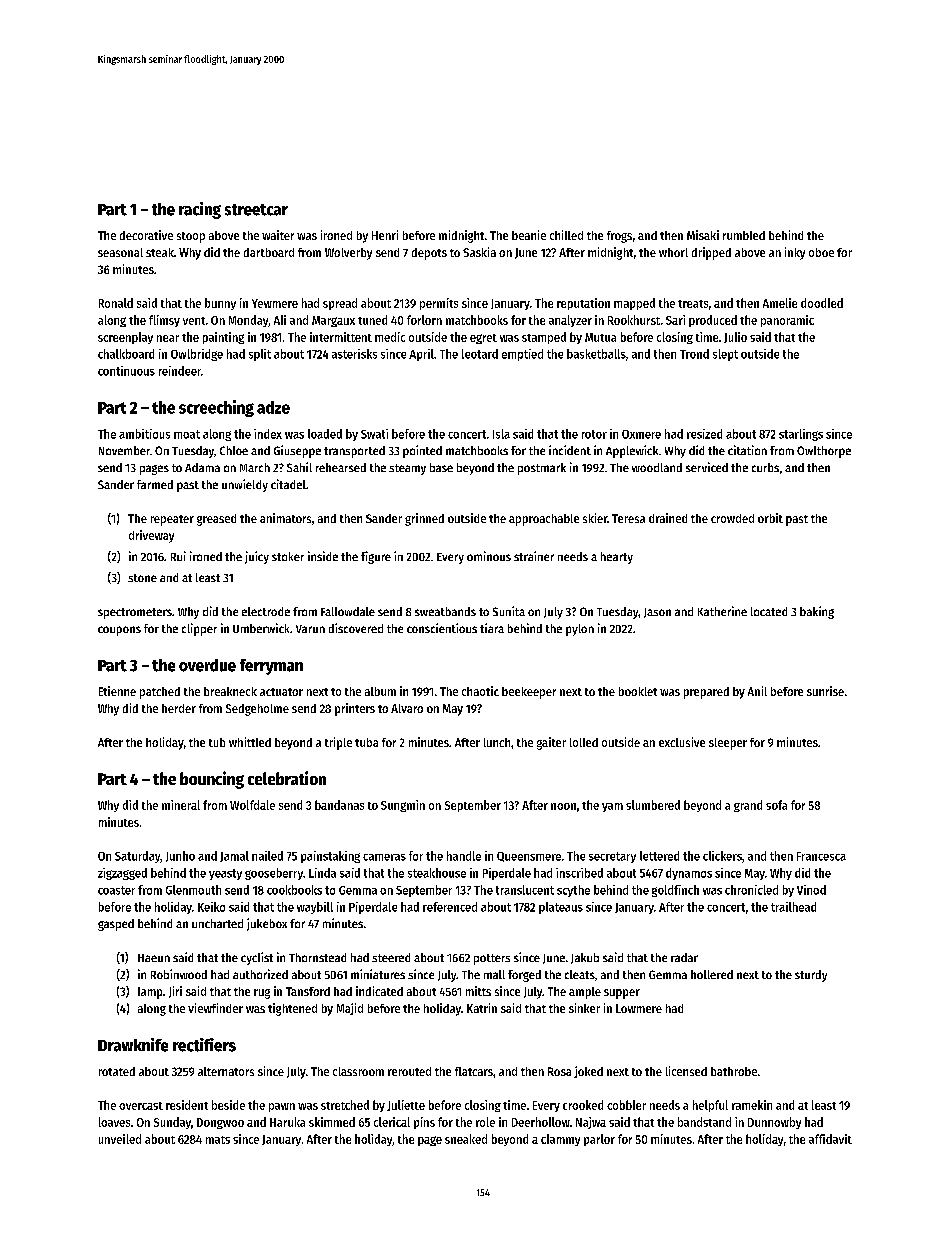 Image resolution: width=952 pixels, height=1233 pixels. Describe the element at coordinates (492, 959) in the document. I see `potters` at that location.
